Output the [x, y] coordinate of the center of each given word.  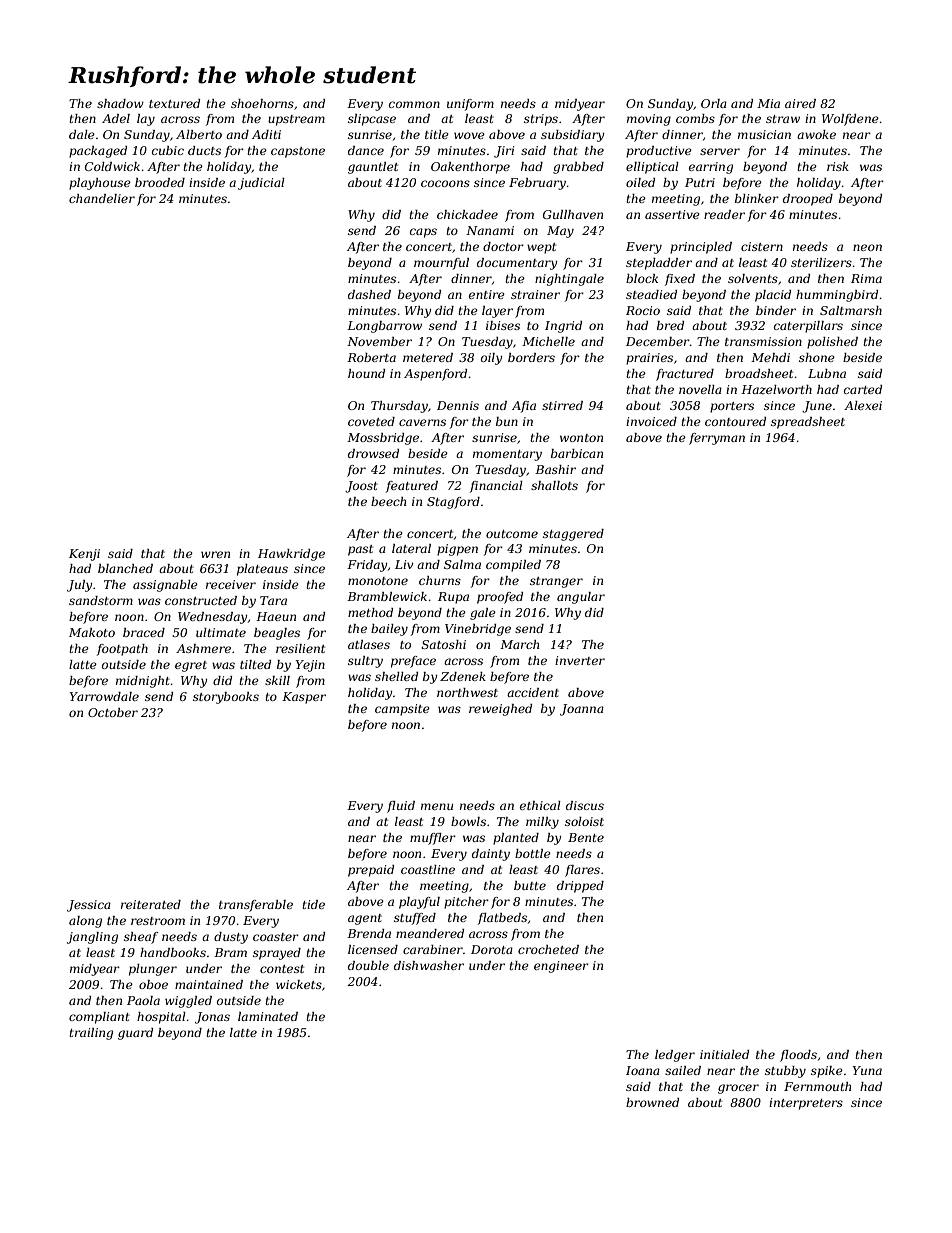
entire [487, 294]
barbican [577, 453]
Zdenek [463, 676]
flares [582, 871]
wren [215, 554]
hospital [161, 1018]
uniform [470, 105]
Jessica [89, 906]
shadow [120, 103]
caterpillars [808, 327]
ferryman [717, 439]
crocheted [548, 949]
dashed [369, 294]
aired [800, 103]
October [113, 712]
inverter [580, 660]
